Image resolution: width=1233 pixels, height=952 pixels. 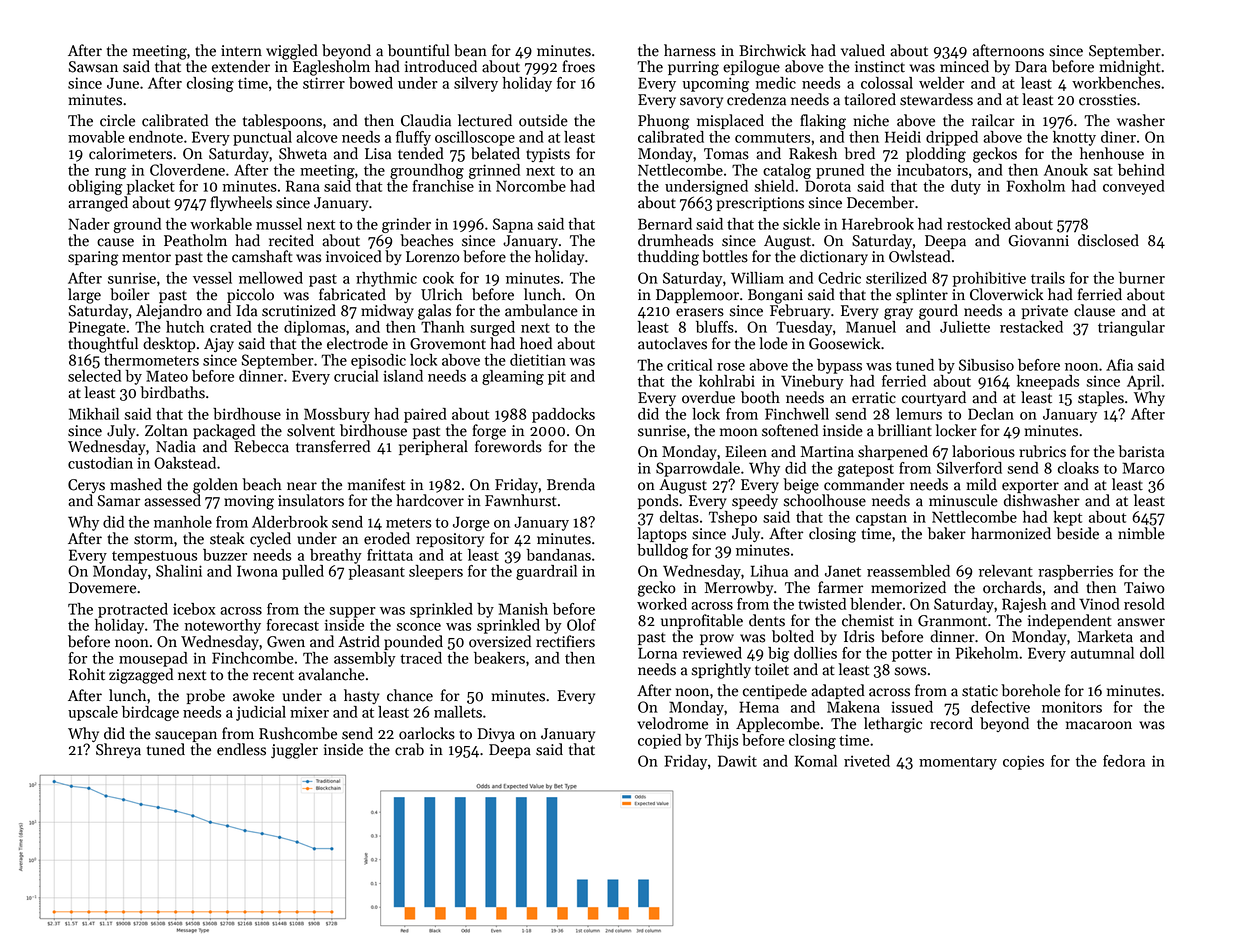 What do you see at coordinates (904, 430) in the screenshot?
I see `brilliant` at bounding box center [904, 430].
